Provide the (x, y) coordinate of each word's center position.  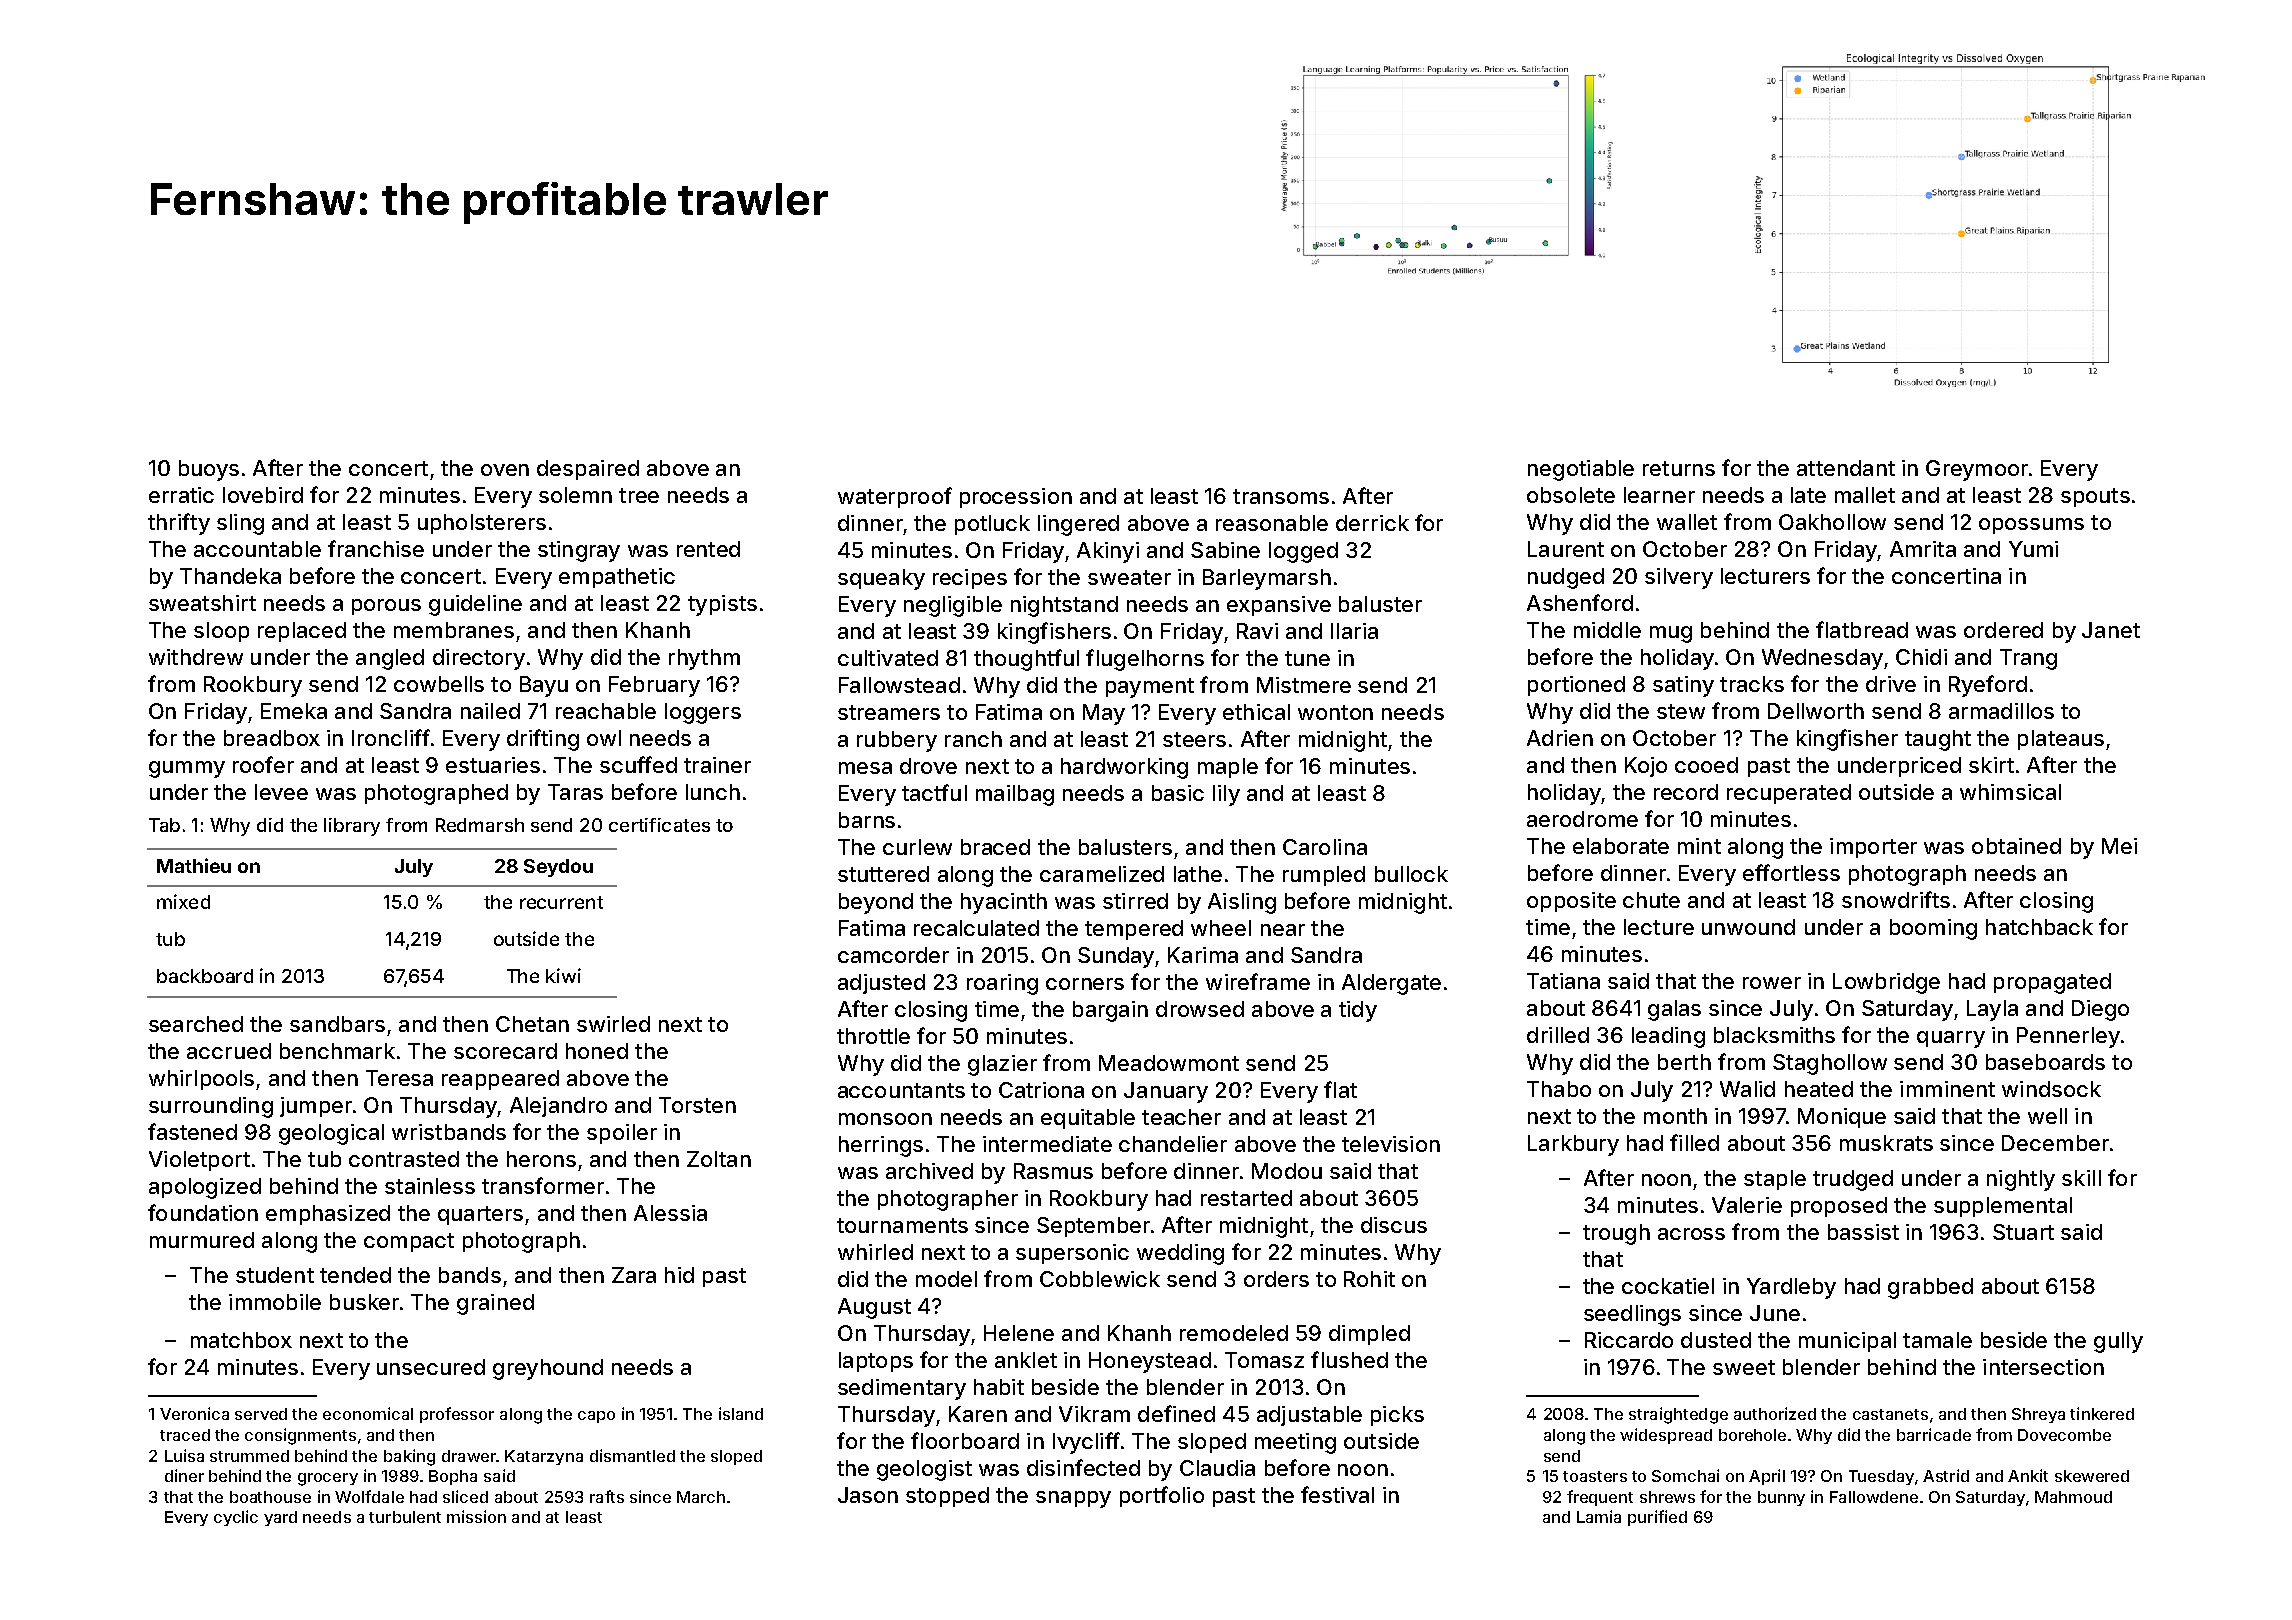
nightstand (1064, 606)
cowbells (439, 684)
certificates (659, 825)
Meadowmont (1169, 1063)
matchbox (241, 1340)
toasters (1595, 1476)
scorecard (505, 1051)
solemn (575, 495)
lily (1226, 795)
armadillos (2001, 711)
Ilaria (1354, 631)
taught (1938, 740)
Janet (2111, 630)
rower (1772, 983)
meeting (1295, 1443)
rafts (607, 1496)
